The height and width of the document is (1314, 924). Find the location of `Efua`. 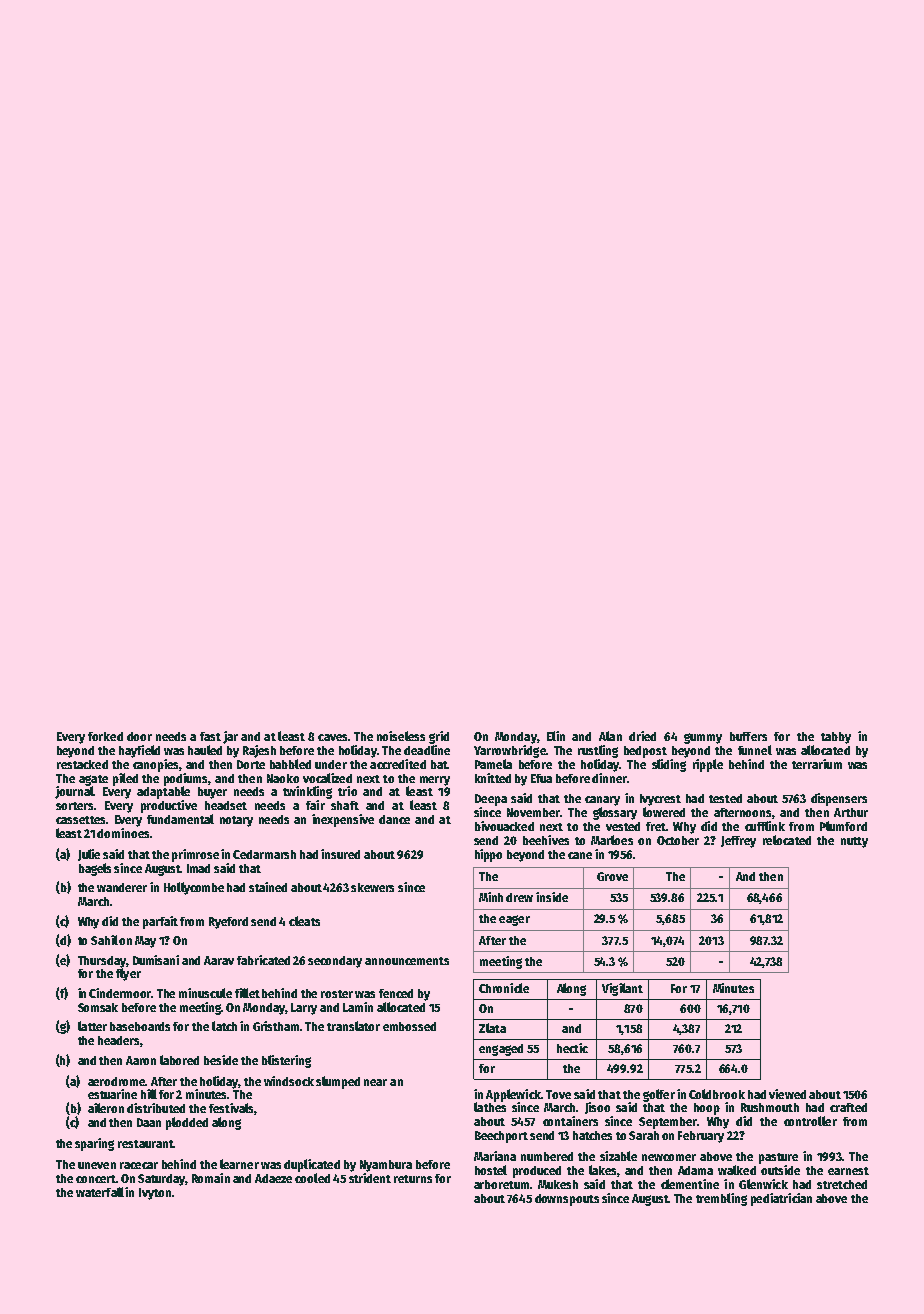

Efua is located at coordinates (541, 778).
